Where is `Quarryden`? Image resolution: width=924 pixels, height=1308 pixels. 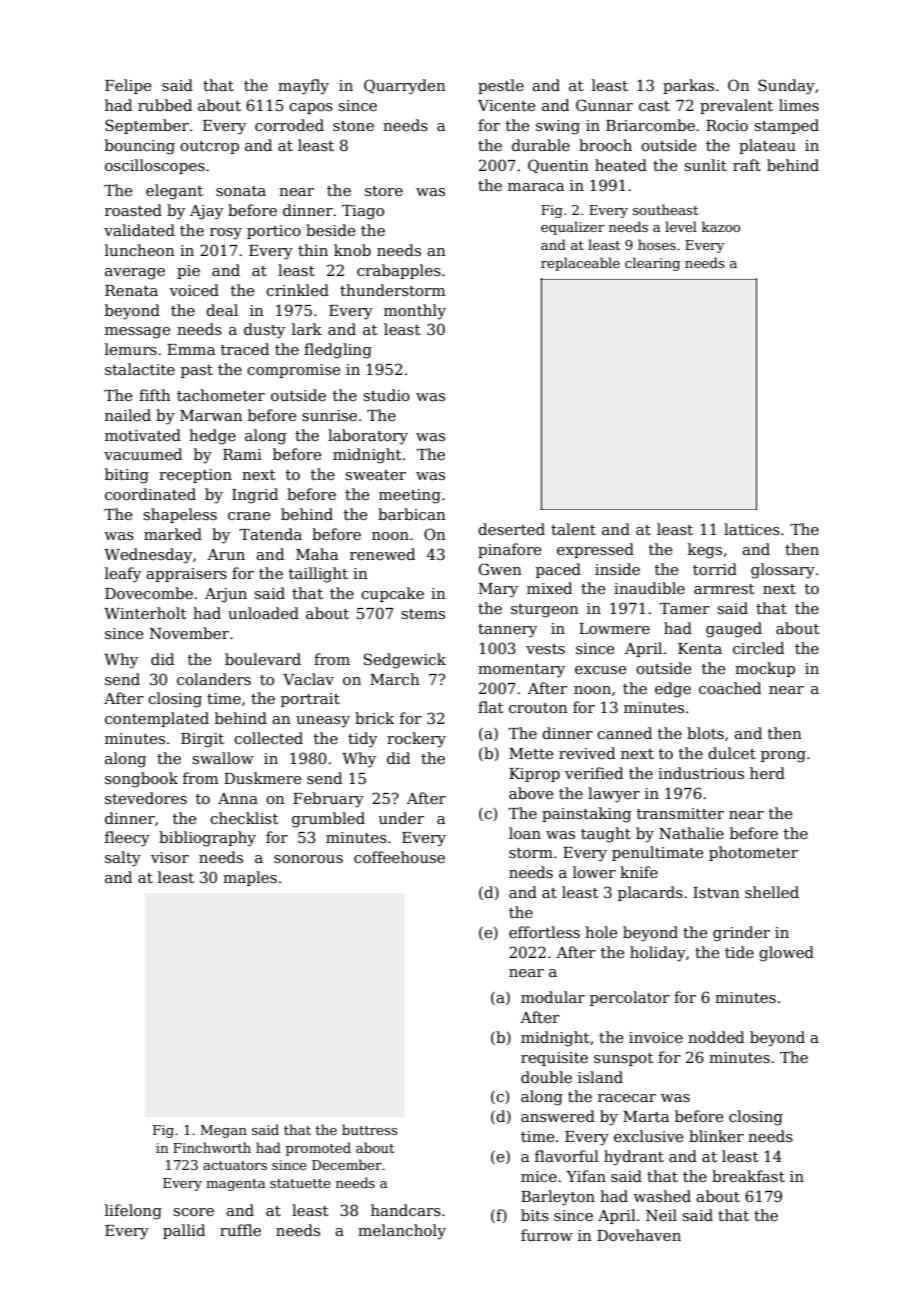
Quarryden is located at coordinates (405, 87).
